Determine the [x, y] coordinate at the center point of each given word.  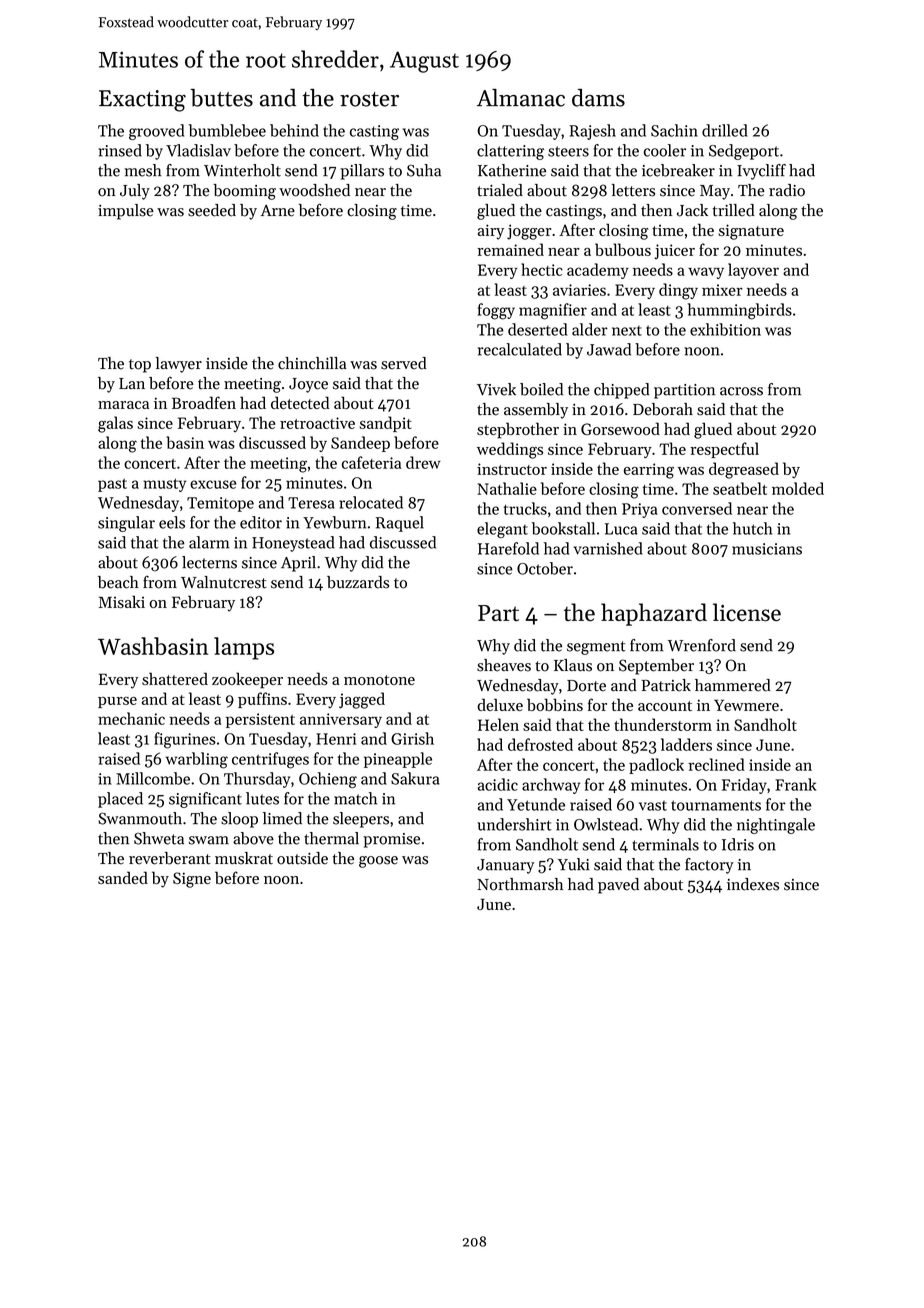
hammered [733, 685]
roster [369, 99]
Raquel [400, 524]
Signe [192, 880]
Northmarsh [520, 884]
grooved [156, 132]
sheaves [504, 665]
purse [117, 702]
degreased [744, 470]
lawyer [179, 365]
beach [118, 582]
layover [753, 271]
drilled [725, 130]
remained [510, 249]
